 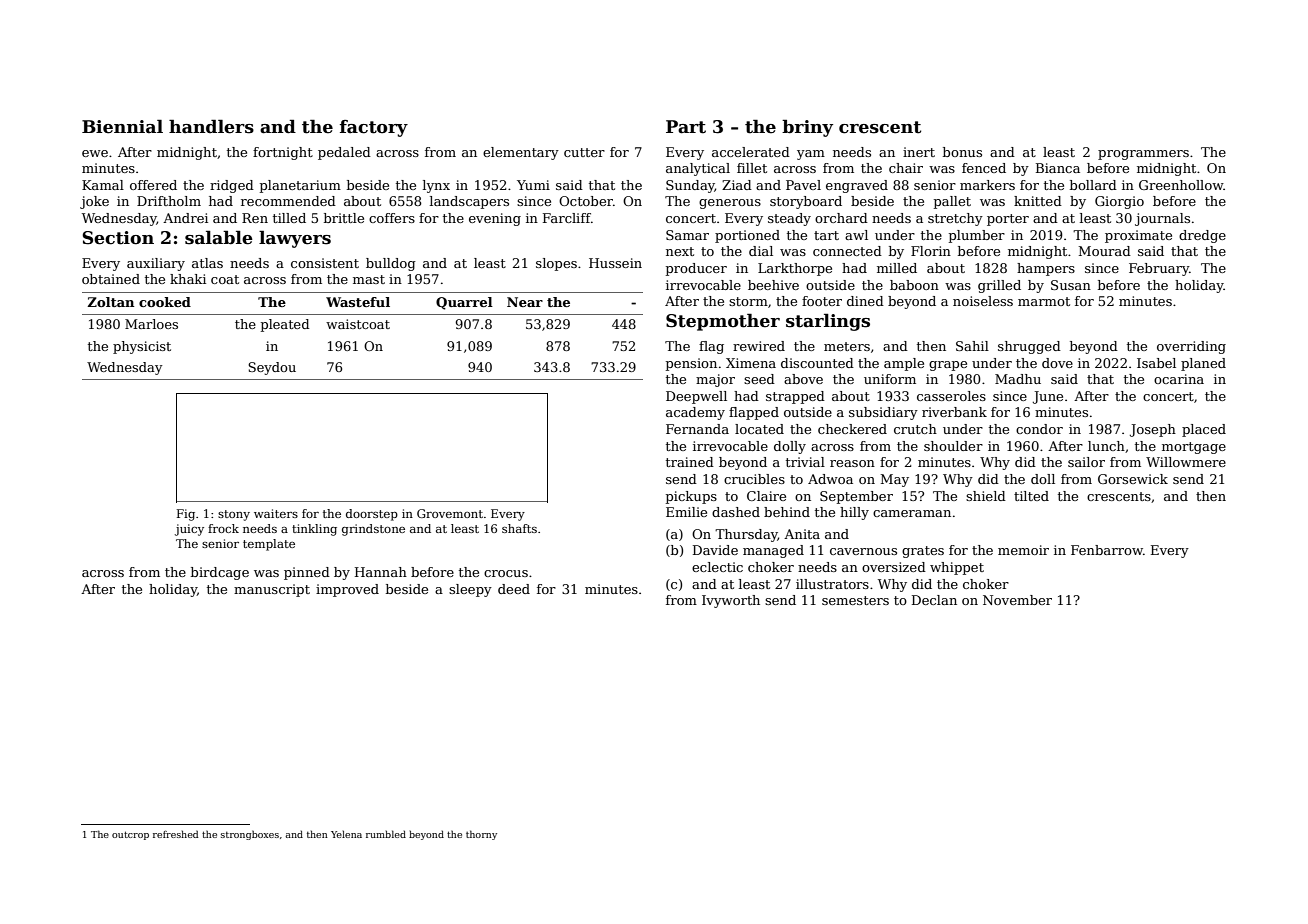 I want to click on June, so click(x=1048, y=397).
